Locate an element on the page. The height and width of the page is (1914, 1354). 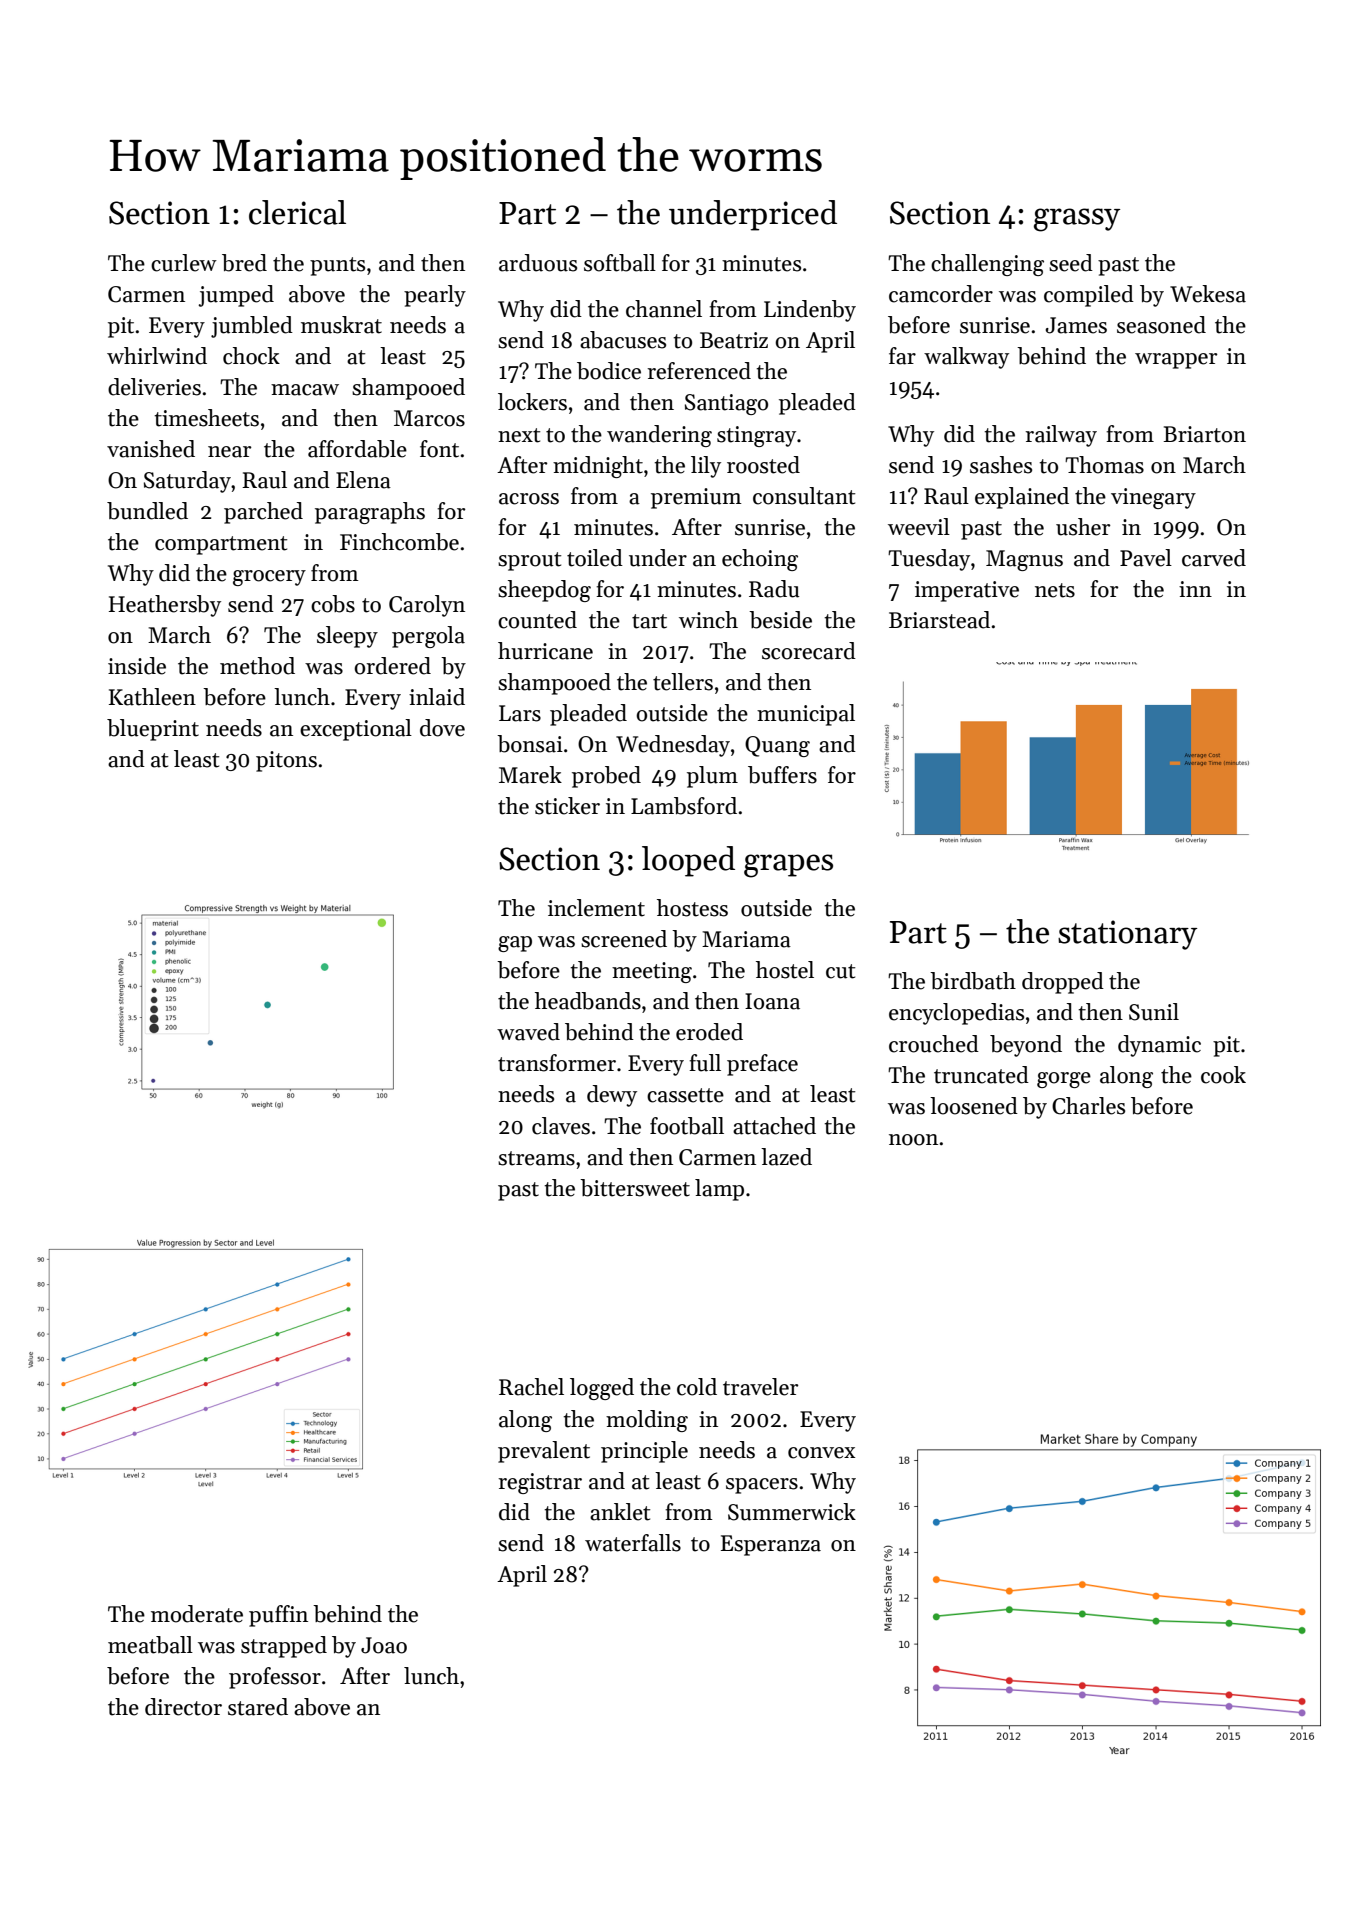
streams is located at coordinates (536, 1158).
